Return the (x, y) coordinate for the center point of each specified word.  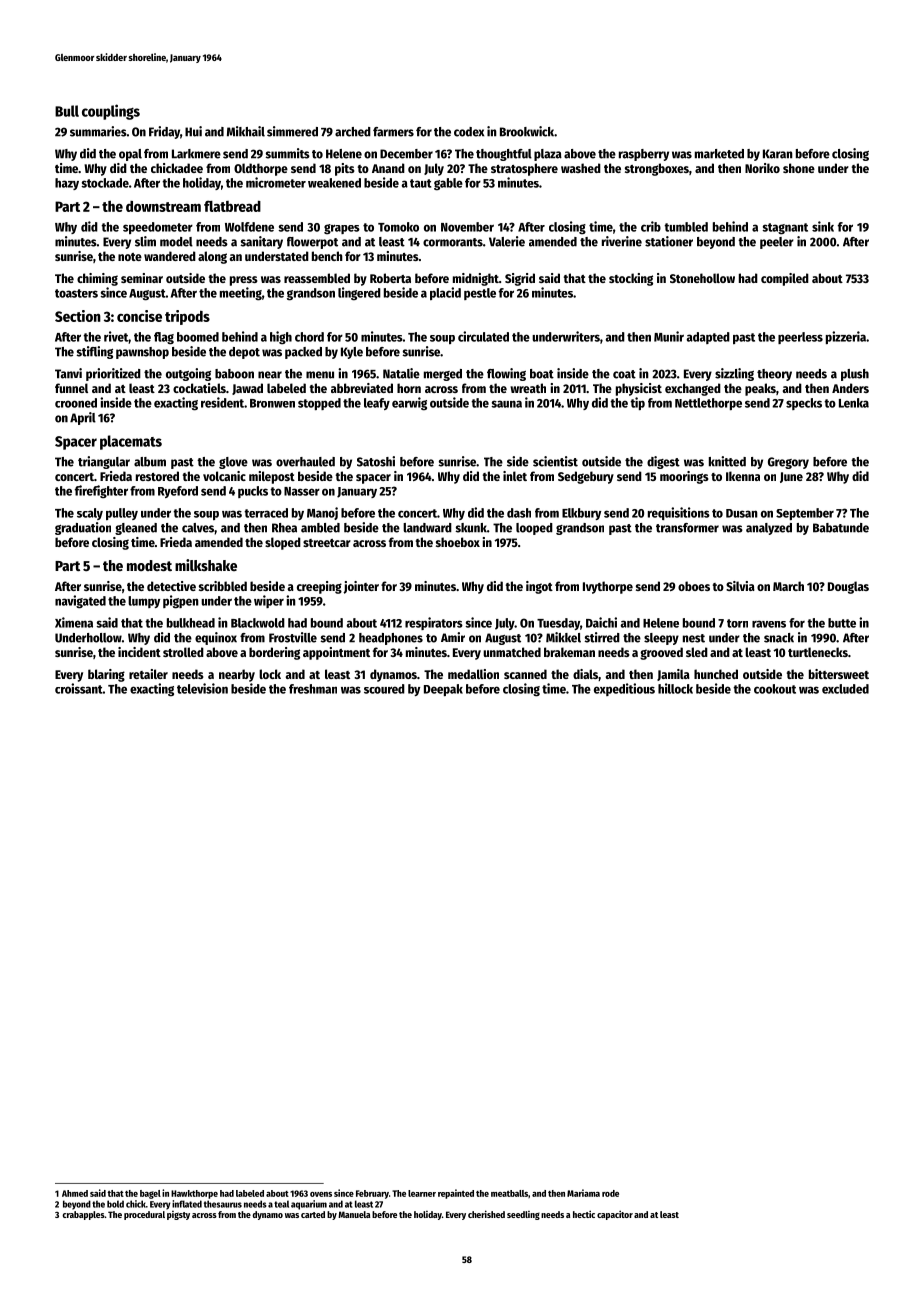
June (791, 477)
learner (422, 1193)
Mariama (583, 1193)
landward (427, 528)
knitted (727, 461)
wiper (269, 601)
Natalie (401, 373)
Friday (164, 132)
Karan (778, 154)
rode (610, 1193)
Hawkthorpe (194, 1194)
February (372, 1194)
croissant (79, 688)
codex (469, 132)
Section (78, 316)
